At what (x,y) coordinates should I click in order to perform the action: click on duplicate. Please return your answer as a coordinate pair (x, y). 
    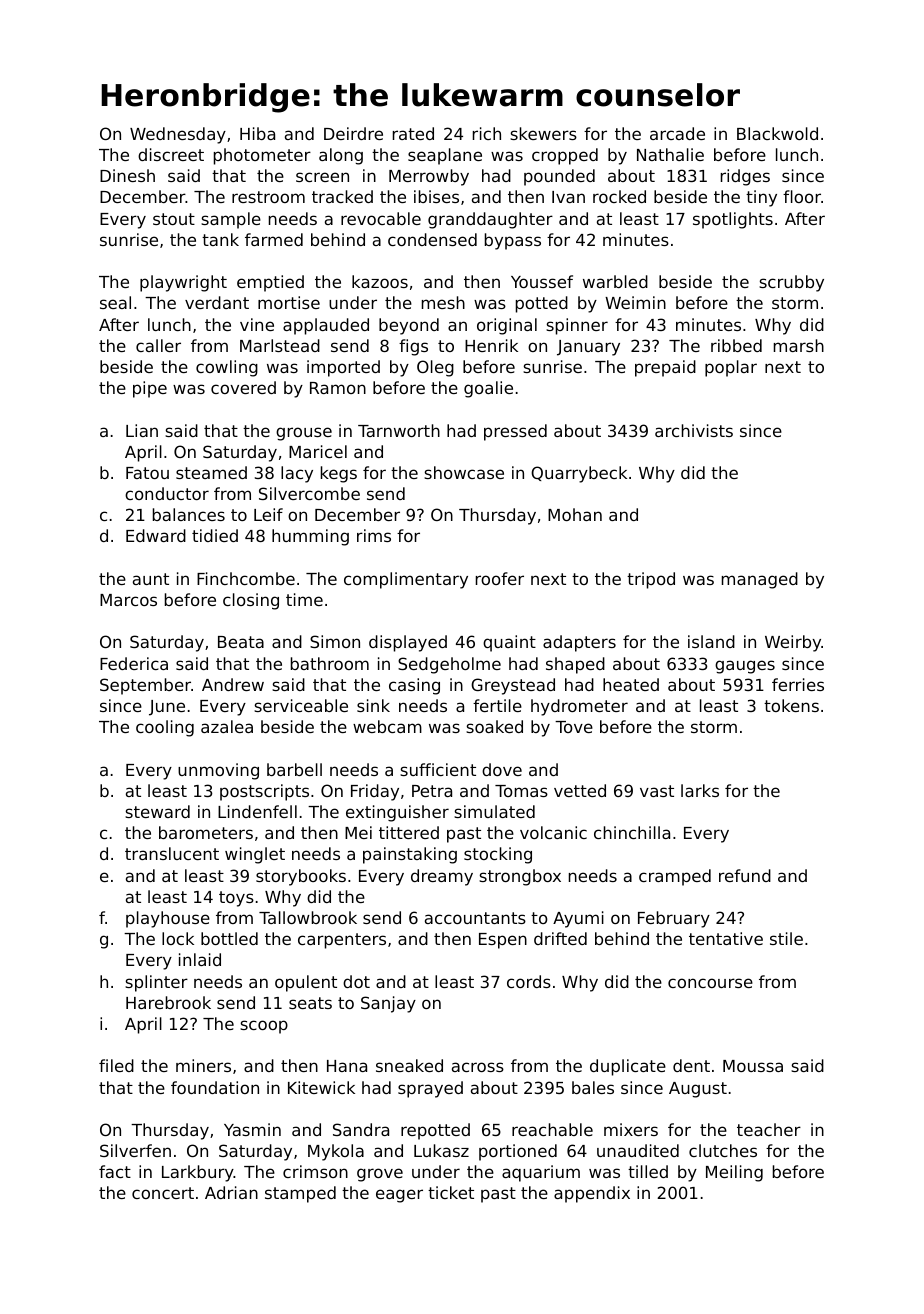
    Looking at the image, I should click on (628, 1067).
